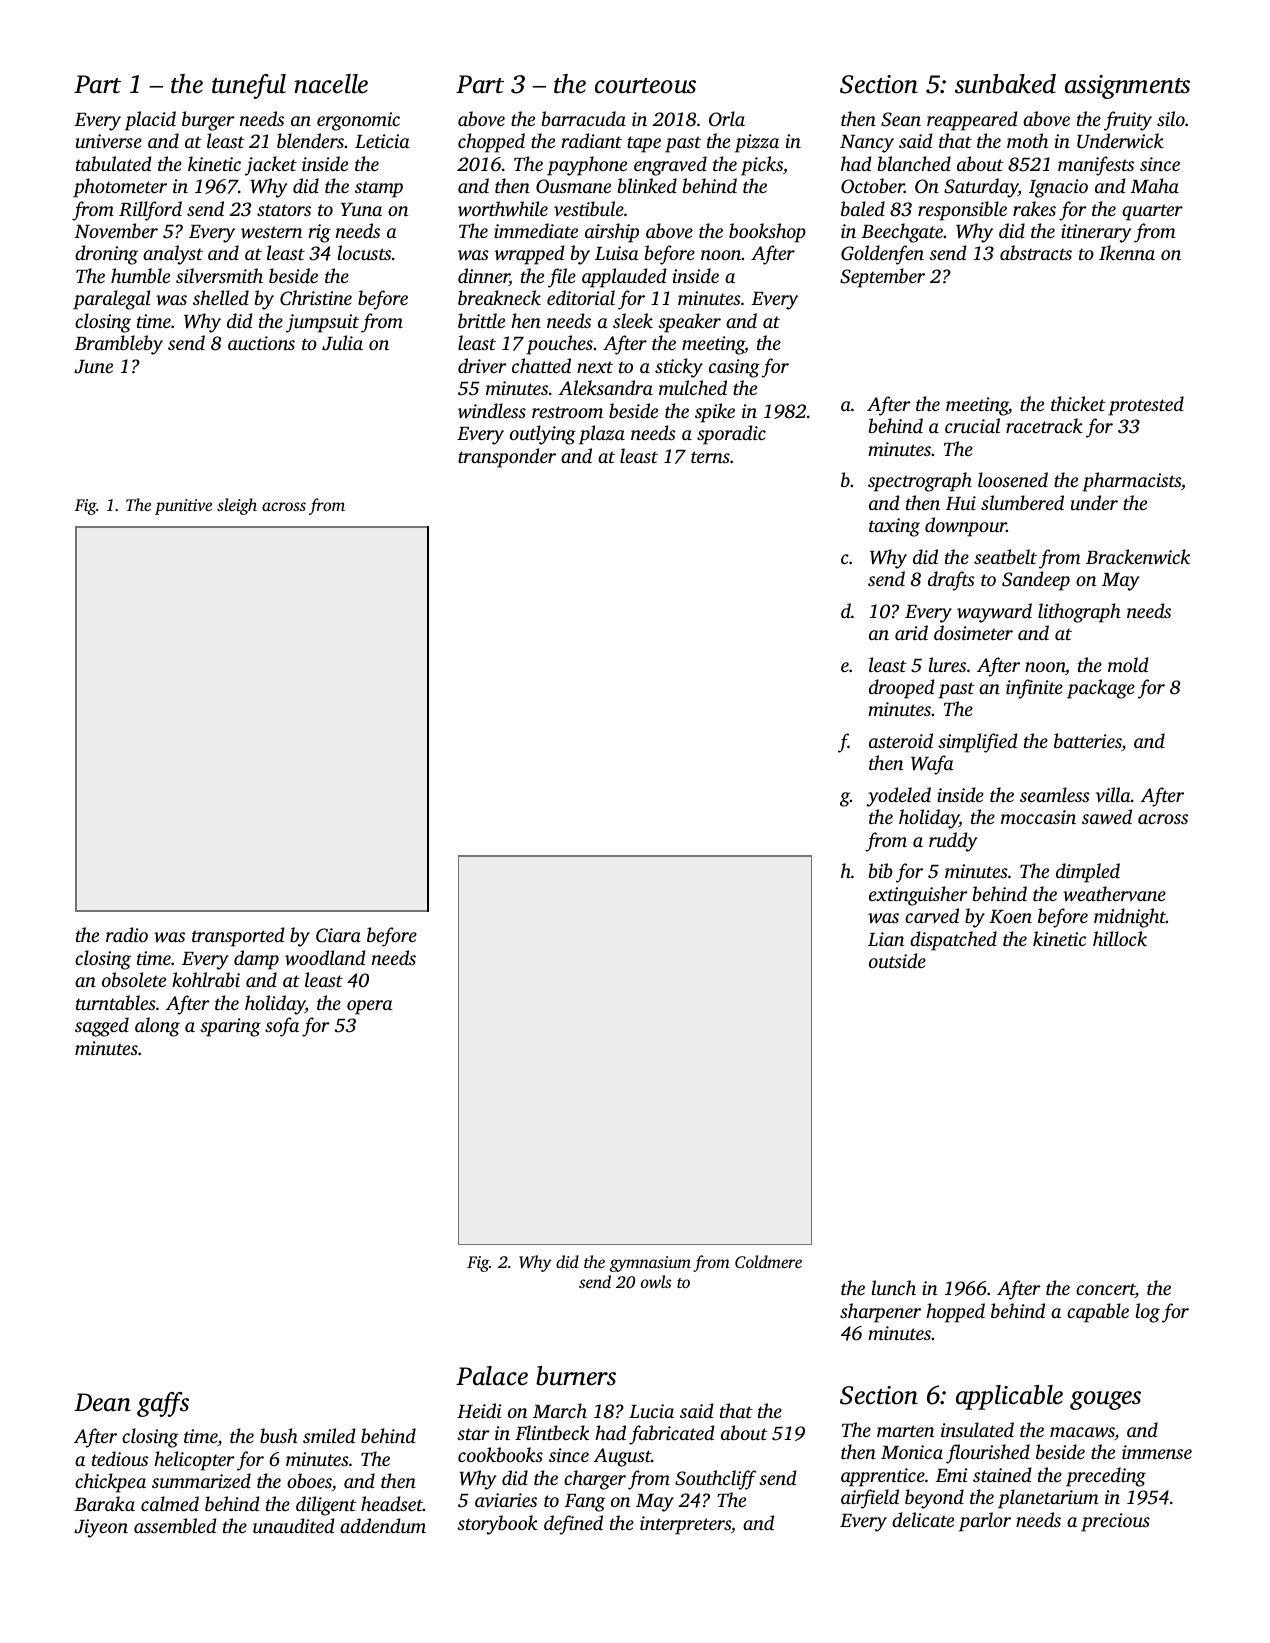  What do you see at coordinates (249, 86) in the screenshot?
I see `tuneful` at bounding box center [249, 86].
